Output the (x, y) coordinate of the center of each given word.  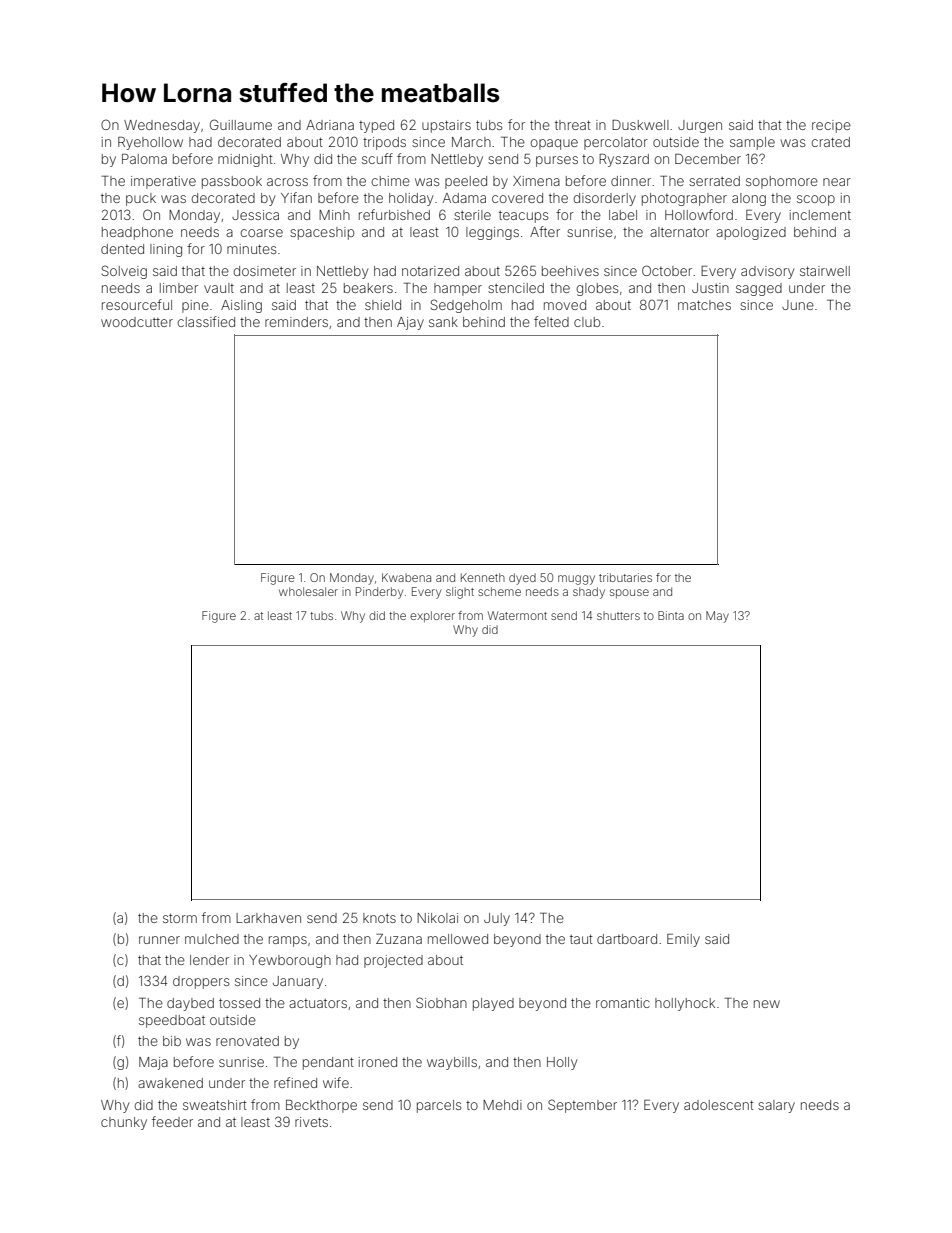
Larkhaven (268, 918)
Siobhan (441, 1002)
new (767, 1004)
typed (376, 126)
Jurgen (700, 126)
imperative (163, 182)
